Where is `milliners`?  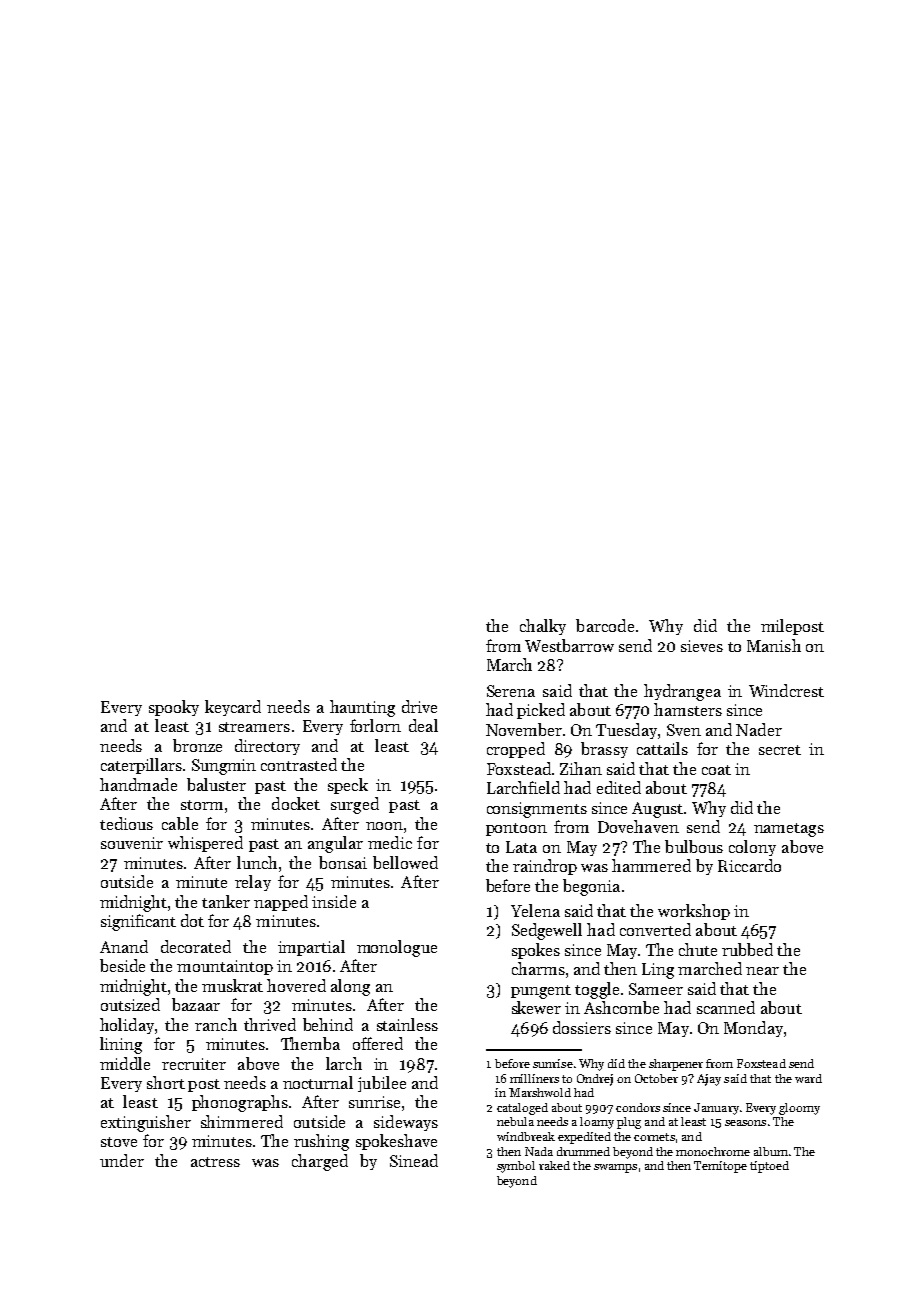 milliners is located at coordinates (534, 1078).
